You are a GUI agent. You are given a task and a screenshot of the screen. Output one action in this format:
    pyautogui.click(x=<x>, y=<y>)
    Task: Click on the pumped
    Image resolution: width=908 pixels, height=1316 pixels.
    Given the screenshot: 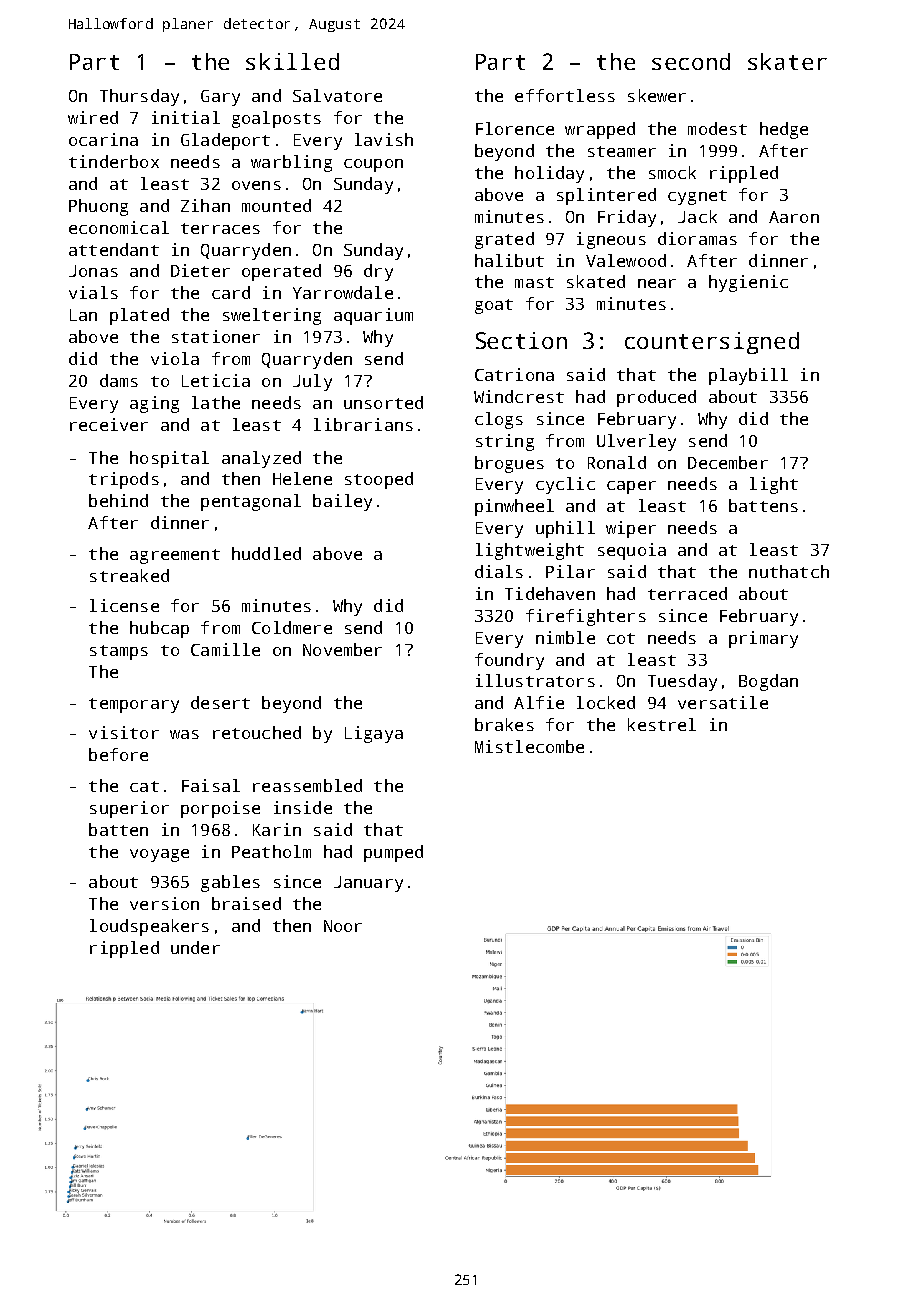 What is the action you would take?
    pyautogui.click(x=393, y=853)
